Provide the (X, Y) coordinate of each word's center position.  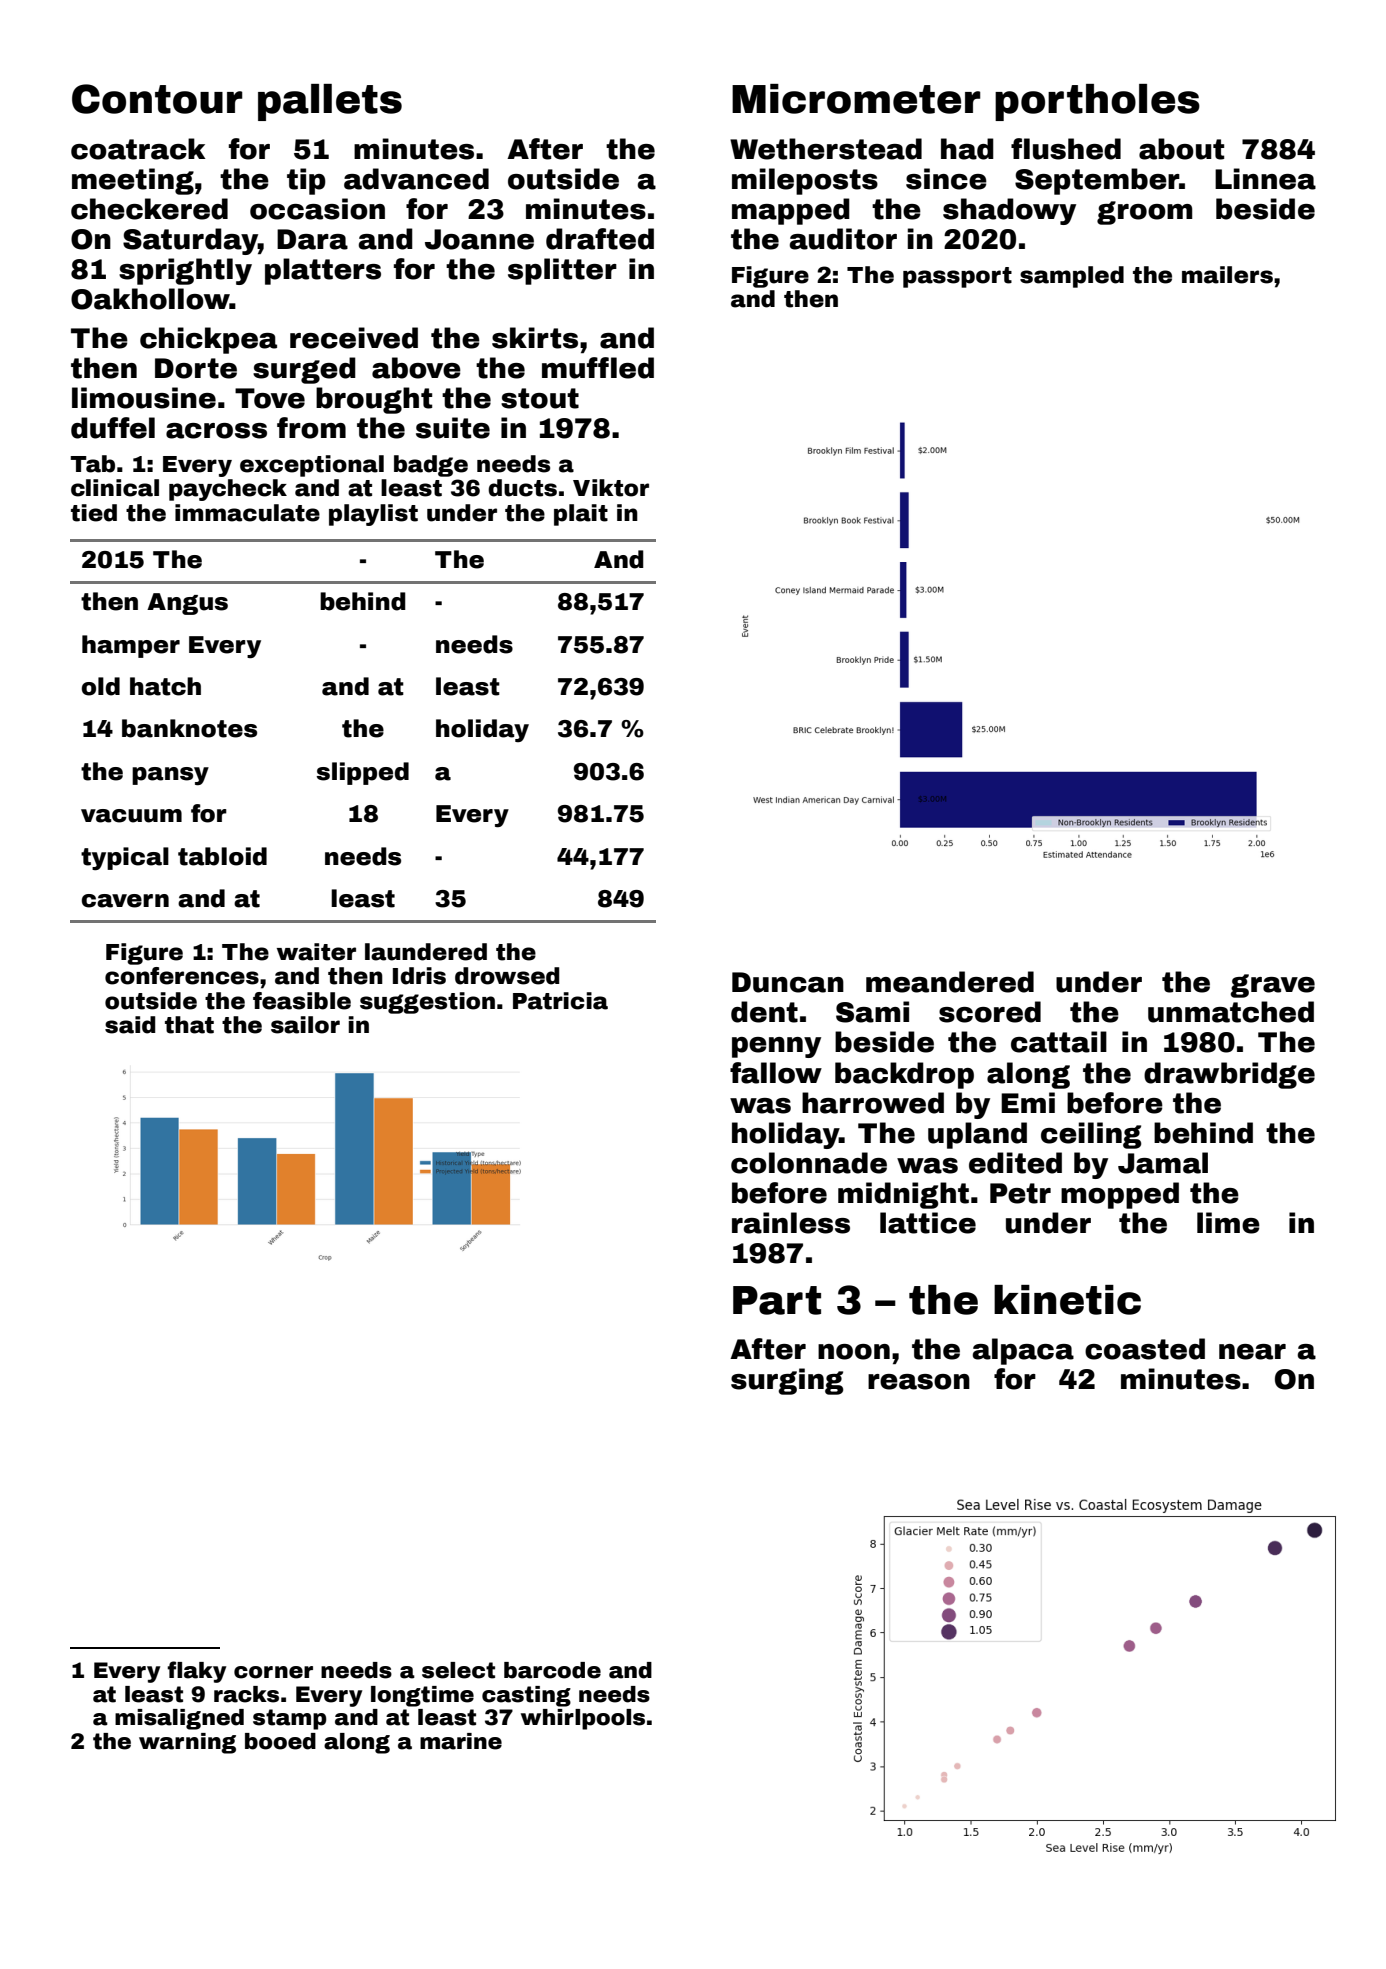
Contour (157, 99)
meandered (950, 982)
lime (1228, 1223)
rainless (791, 1223)
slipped (362, 773)
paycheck (228, 490)
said (130, 1025)
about (1181, 149)
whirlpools (583, 1719)
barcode (552, 1670)
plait (581, 515)
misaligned (179, 1719)
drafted (600, 239)
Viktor (611, 488)
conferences (182, 976)
